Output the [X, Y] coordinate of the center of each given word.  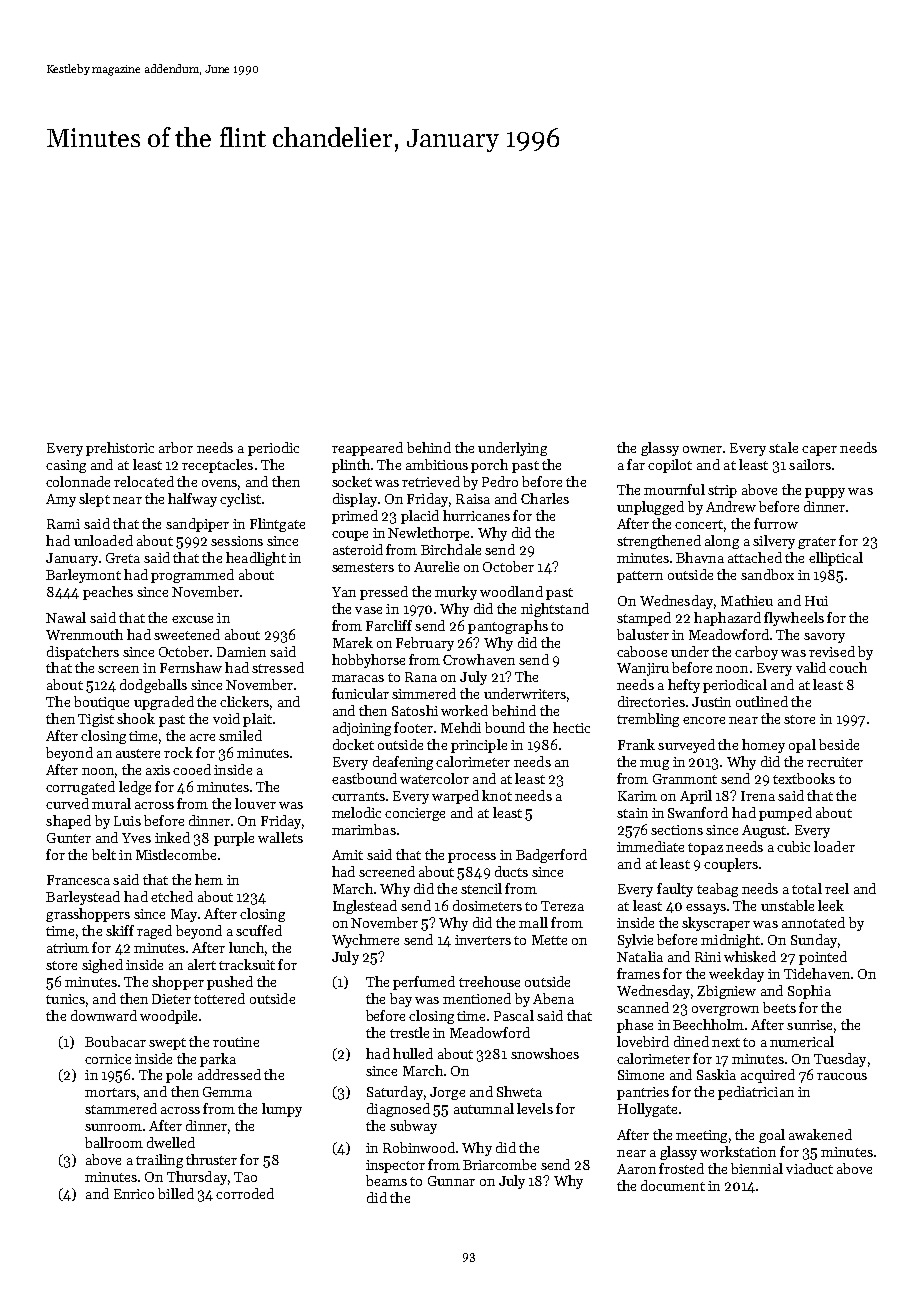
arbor [176, 447]
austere [138, 753]
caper [819, 451]
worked [464, 710]
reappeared [367, 449]
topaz [705, 849]
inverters [483, 940]
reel [837, 888]
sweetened [187, 634]
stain [632, 813]
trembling [648, 720]
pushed [230, 983]
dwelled [171, 1142]
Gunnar [451, 1181]
